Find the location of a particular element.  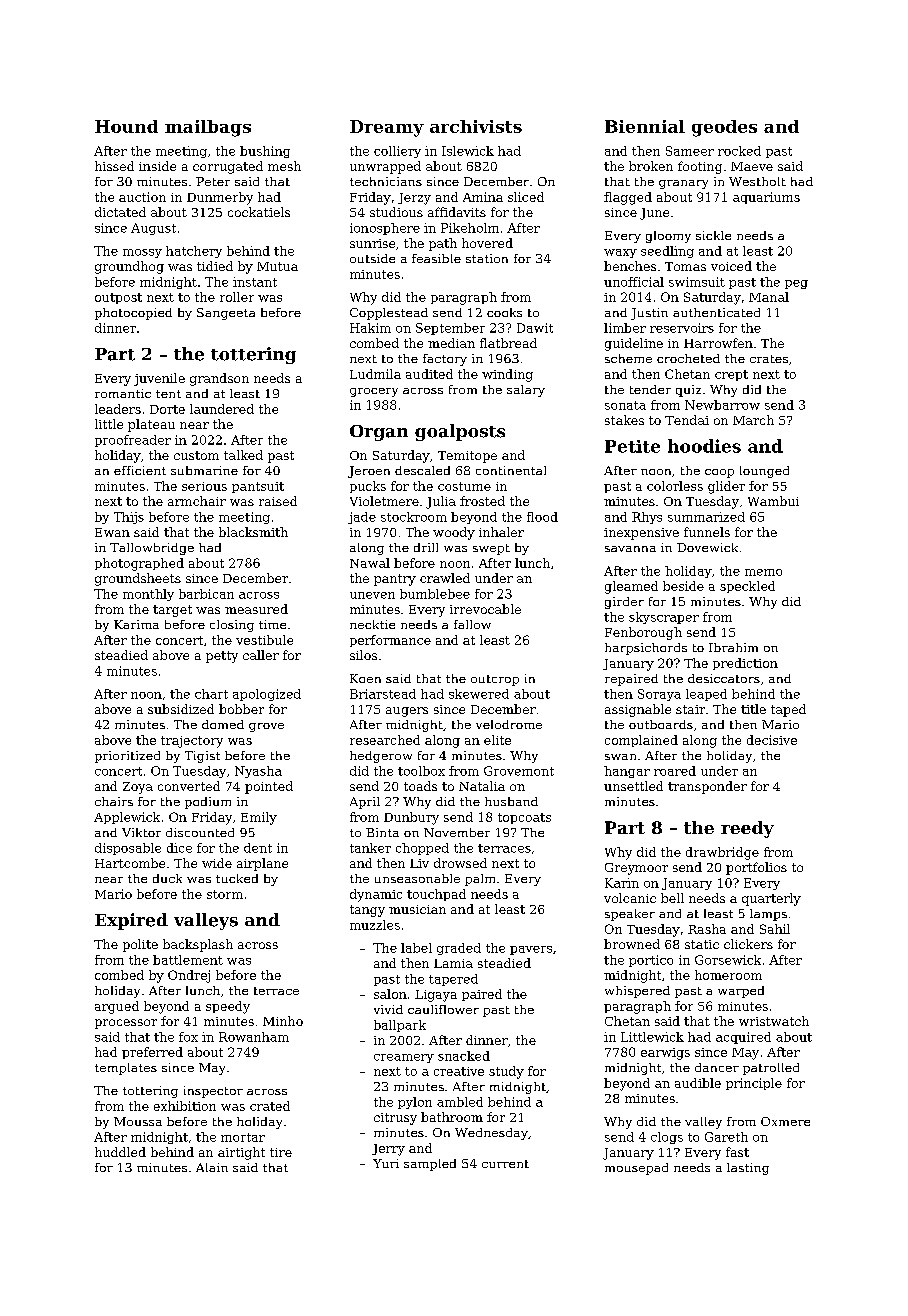

pointed is located at coordinates (269, 787).
